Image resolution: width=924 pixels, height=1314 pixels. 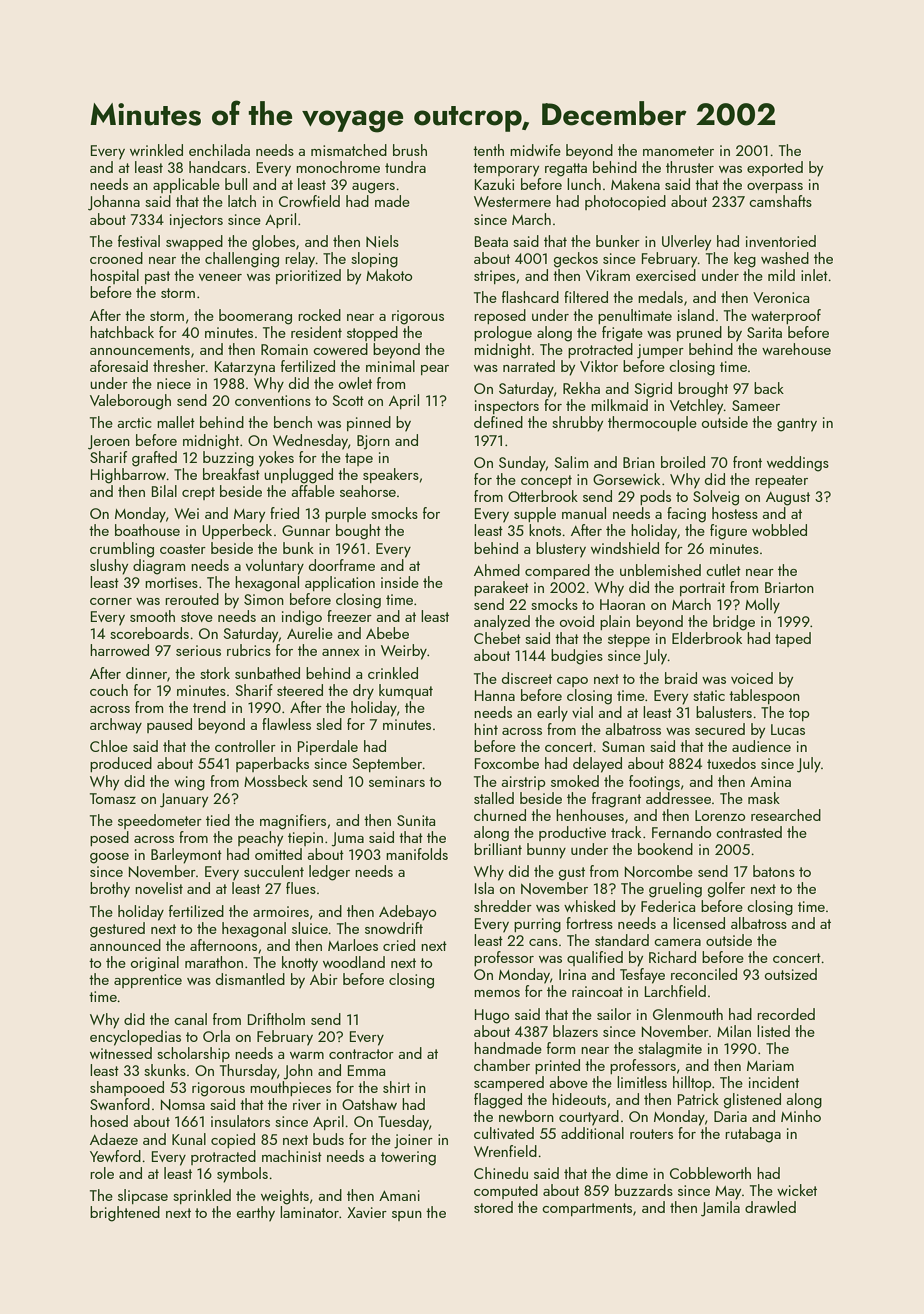 What do you see at coordinates (786, 1014) in the screenshot?
I see `recorded` at bounding box center [786, 1014].
